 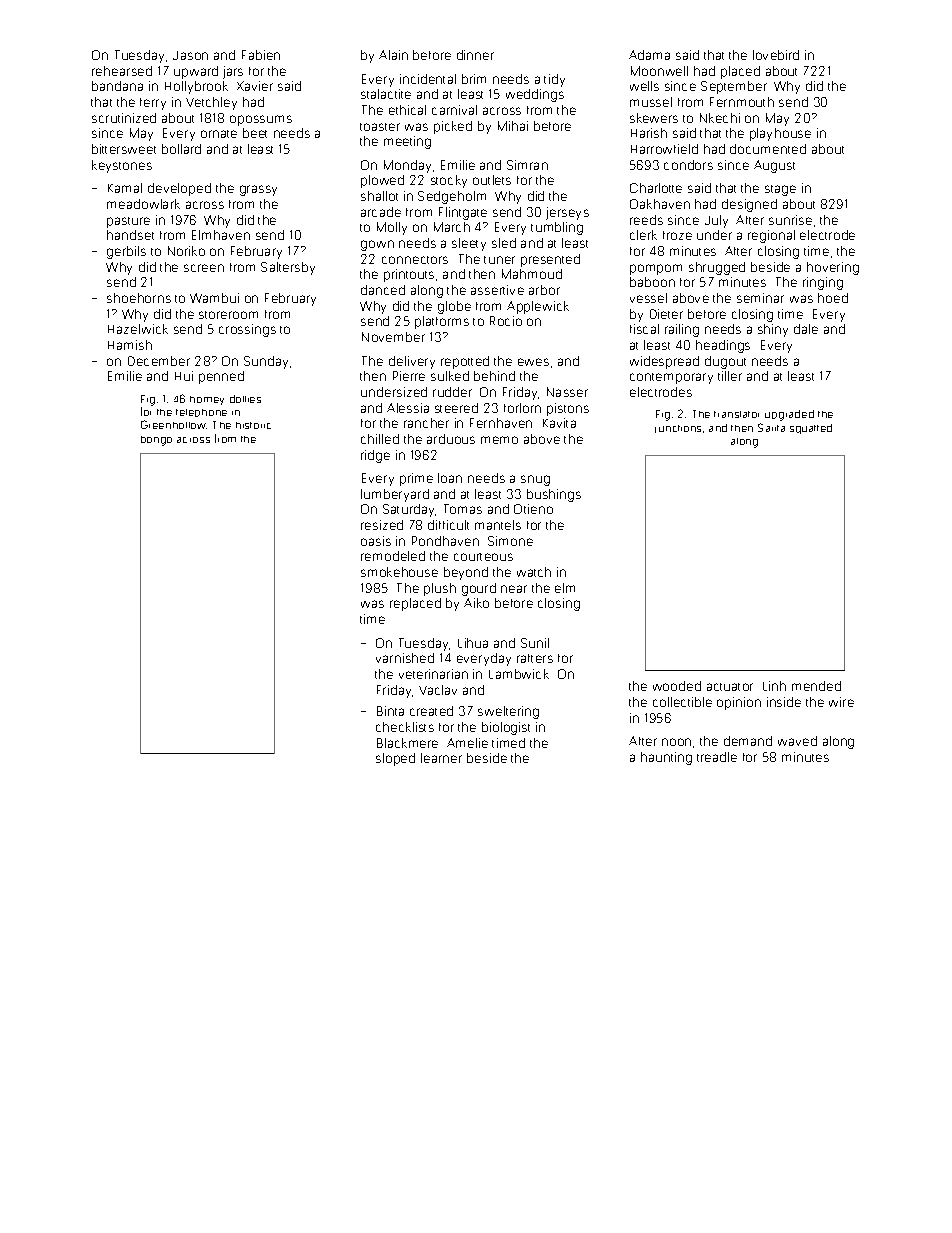 What do you see at coordinates (514, 589) in the screenshot?
I see `near` at bounding box center [514, 589].
